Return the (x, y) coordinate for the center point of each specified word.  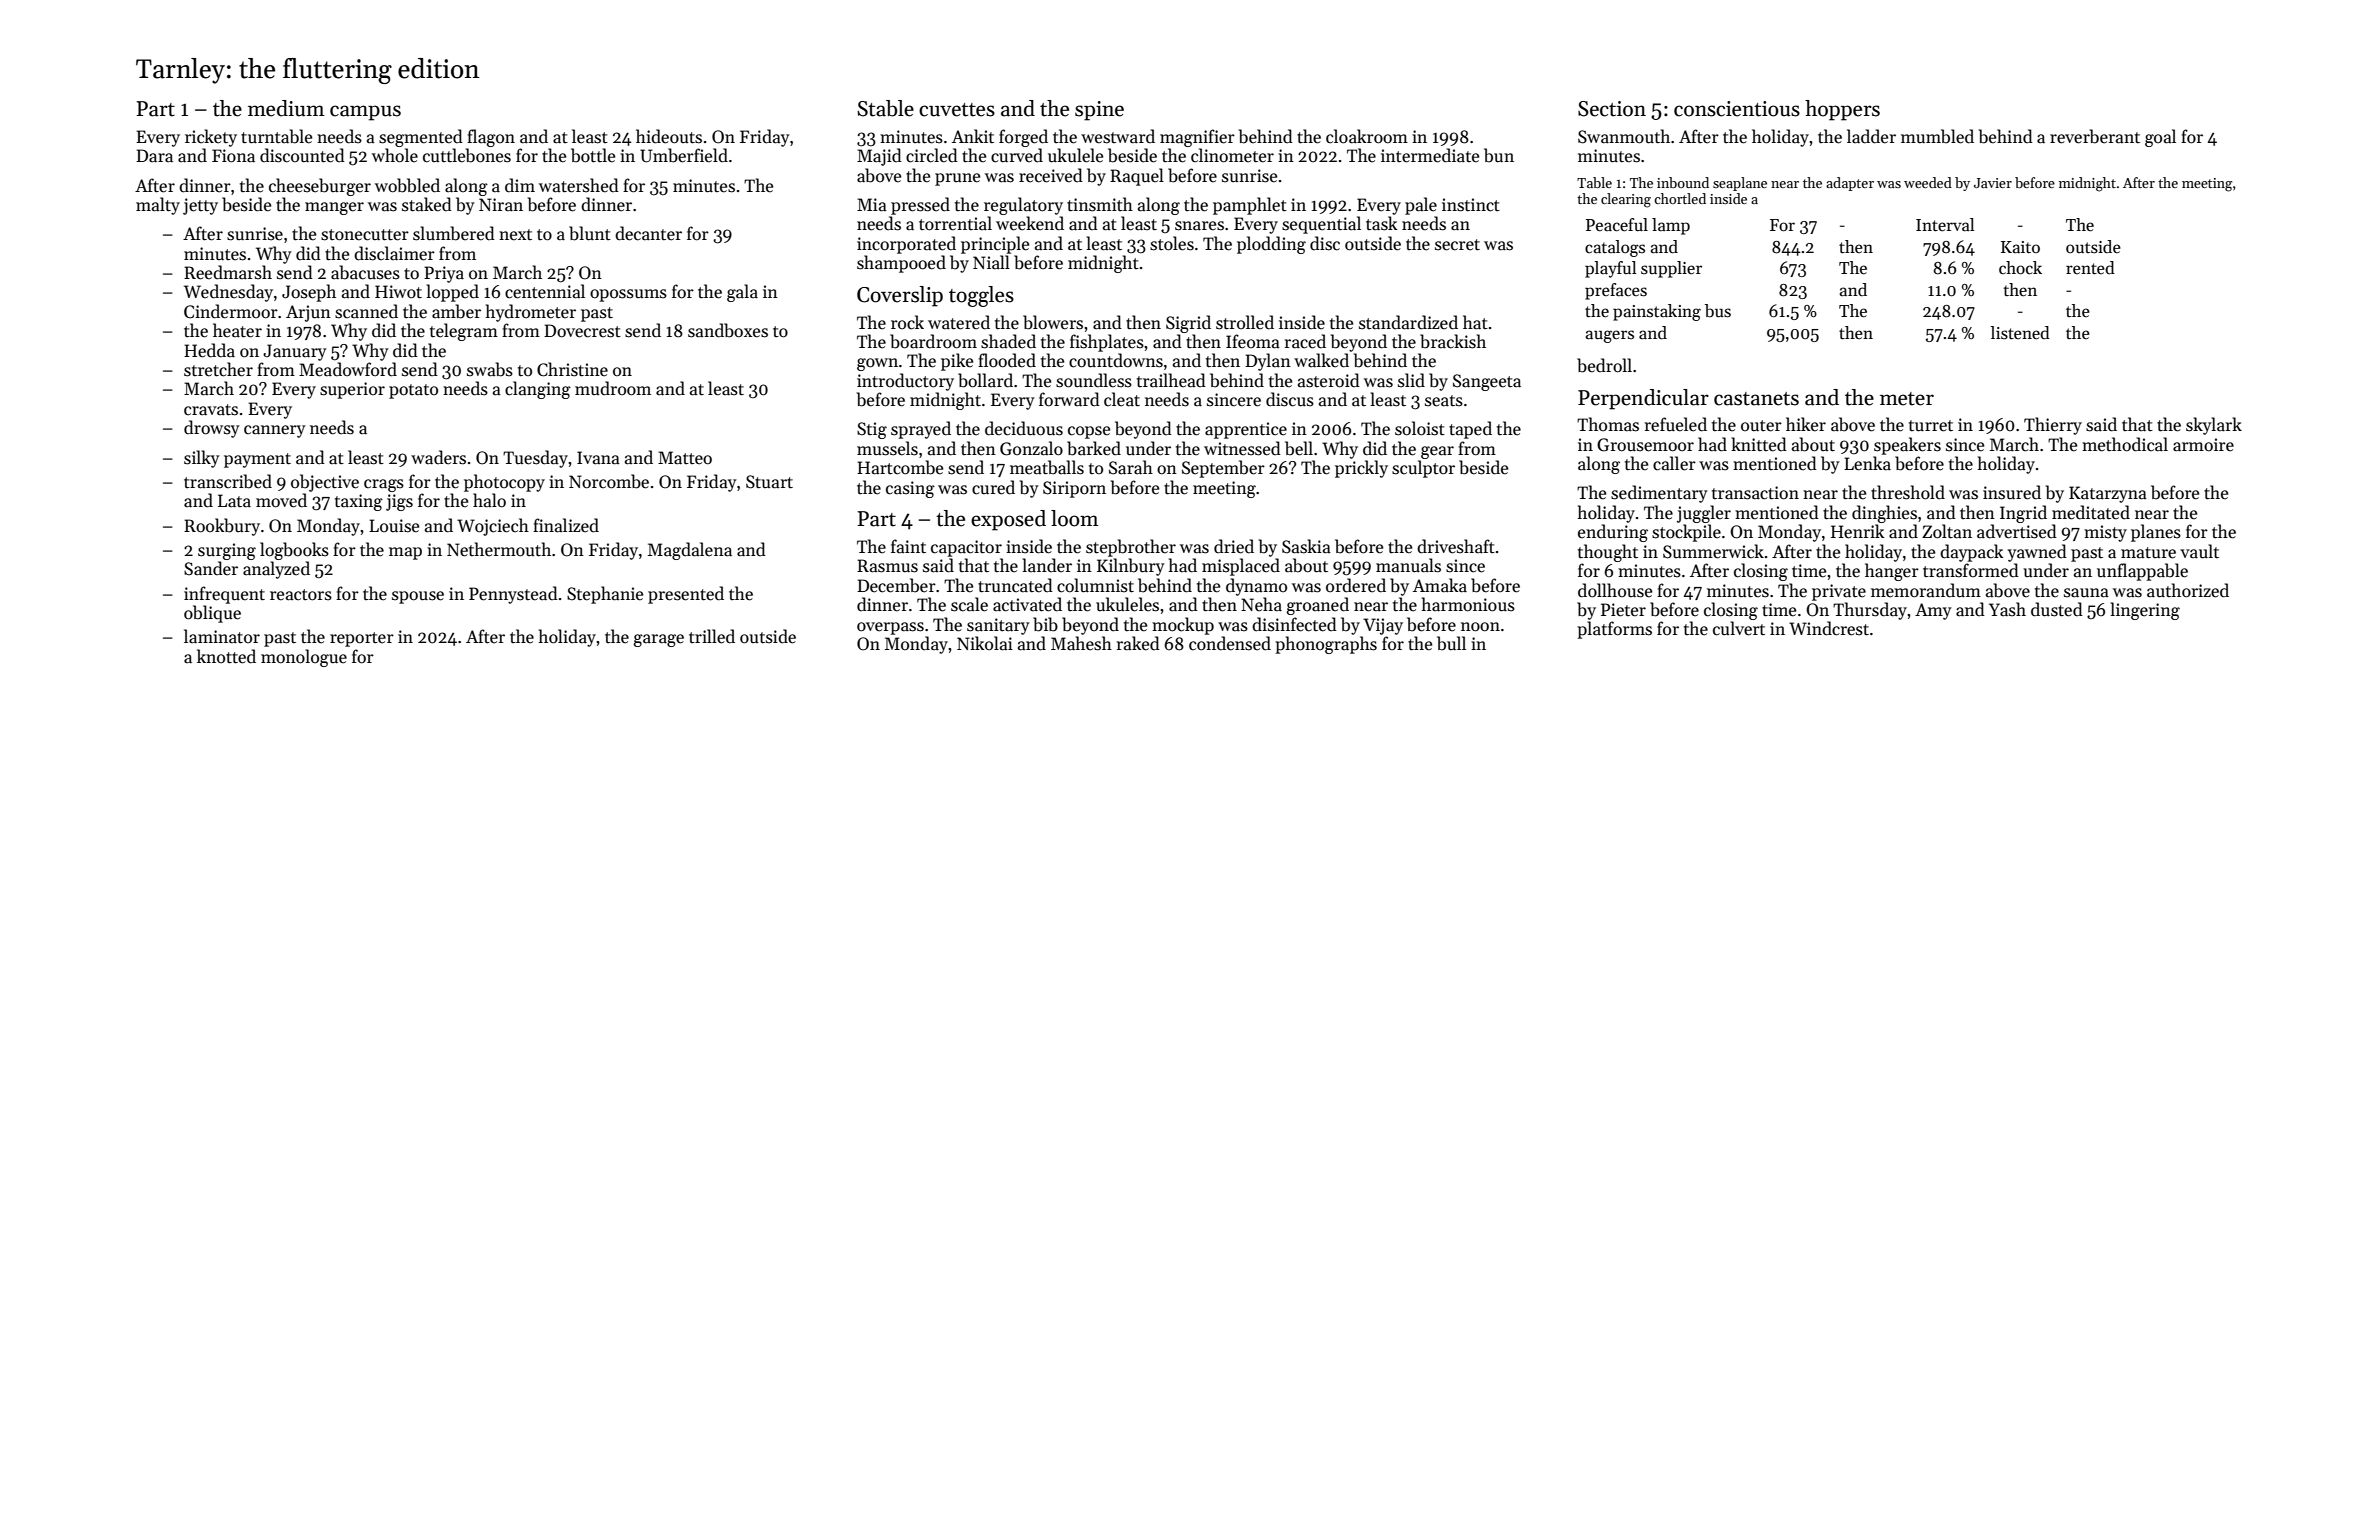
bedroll (1604, 365)
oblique (212, 614)
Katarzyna (2108, 494)
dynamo (1256, 587)
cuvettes (957, 110)
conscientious (1737, 109)
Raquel (1137, 177)
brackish (1453, 341)
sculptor (1423, 469)
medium (286, 108)
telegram (464, 332)
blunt (590, 233)
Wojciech (493, 527)
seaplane (1740, 184)
